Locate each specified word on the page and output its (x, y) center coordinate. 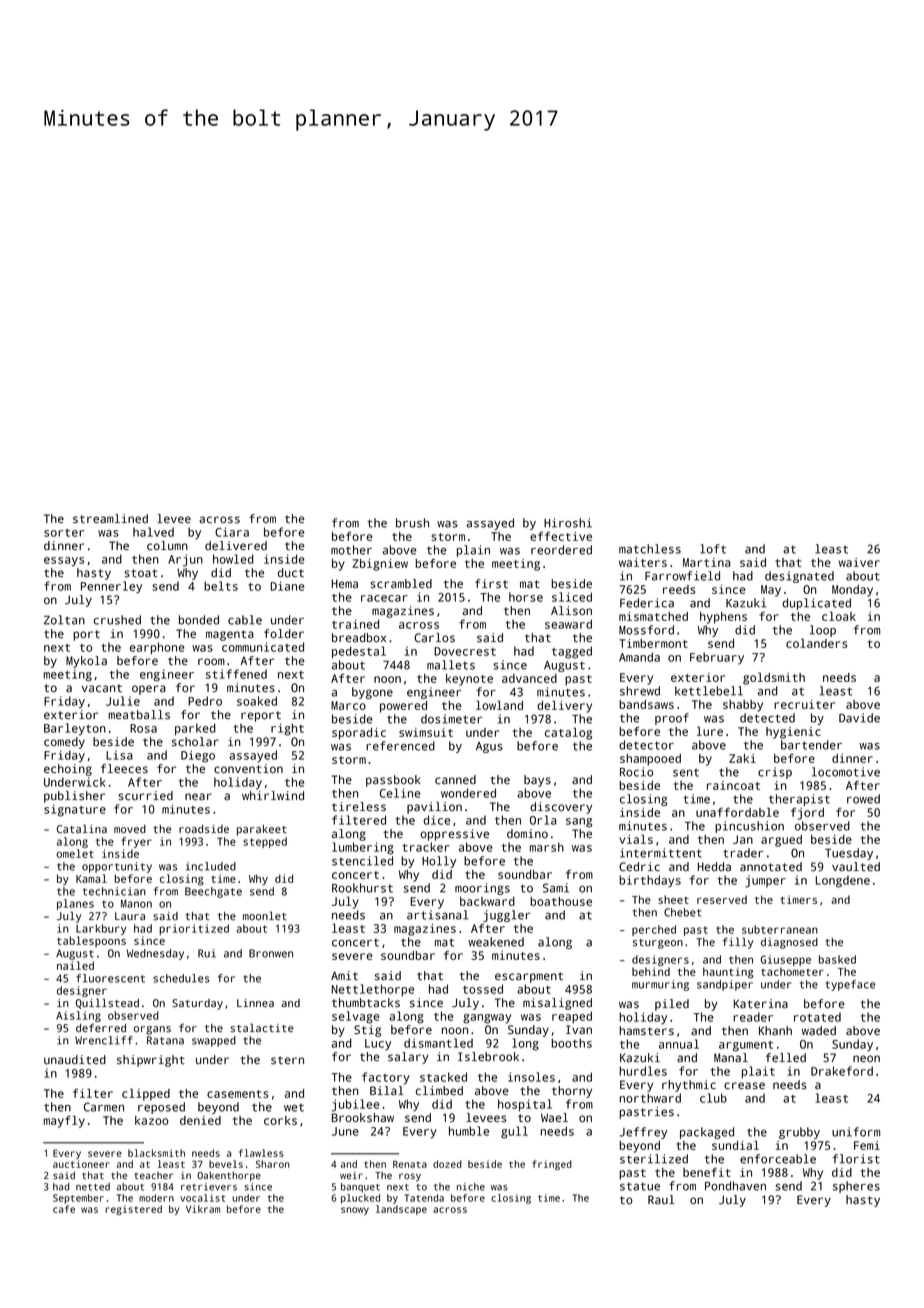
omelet (75, 853)
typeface (851, 985)
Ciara (232, 532)
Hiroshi (568, 523)
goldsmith (774, 678)
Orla (543, 820)
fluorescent (110, 978)
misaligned (557, 1004)
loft (713, 549)
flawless (261, 1153)
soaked (257, 701)
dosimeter (451, 719)
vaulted (856, 867)
